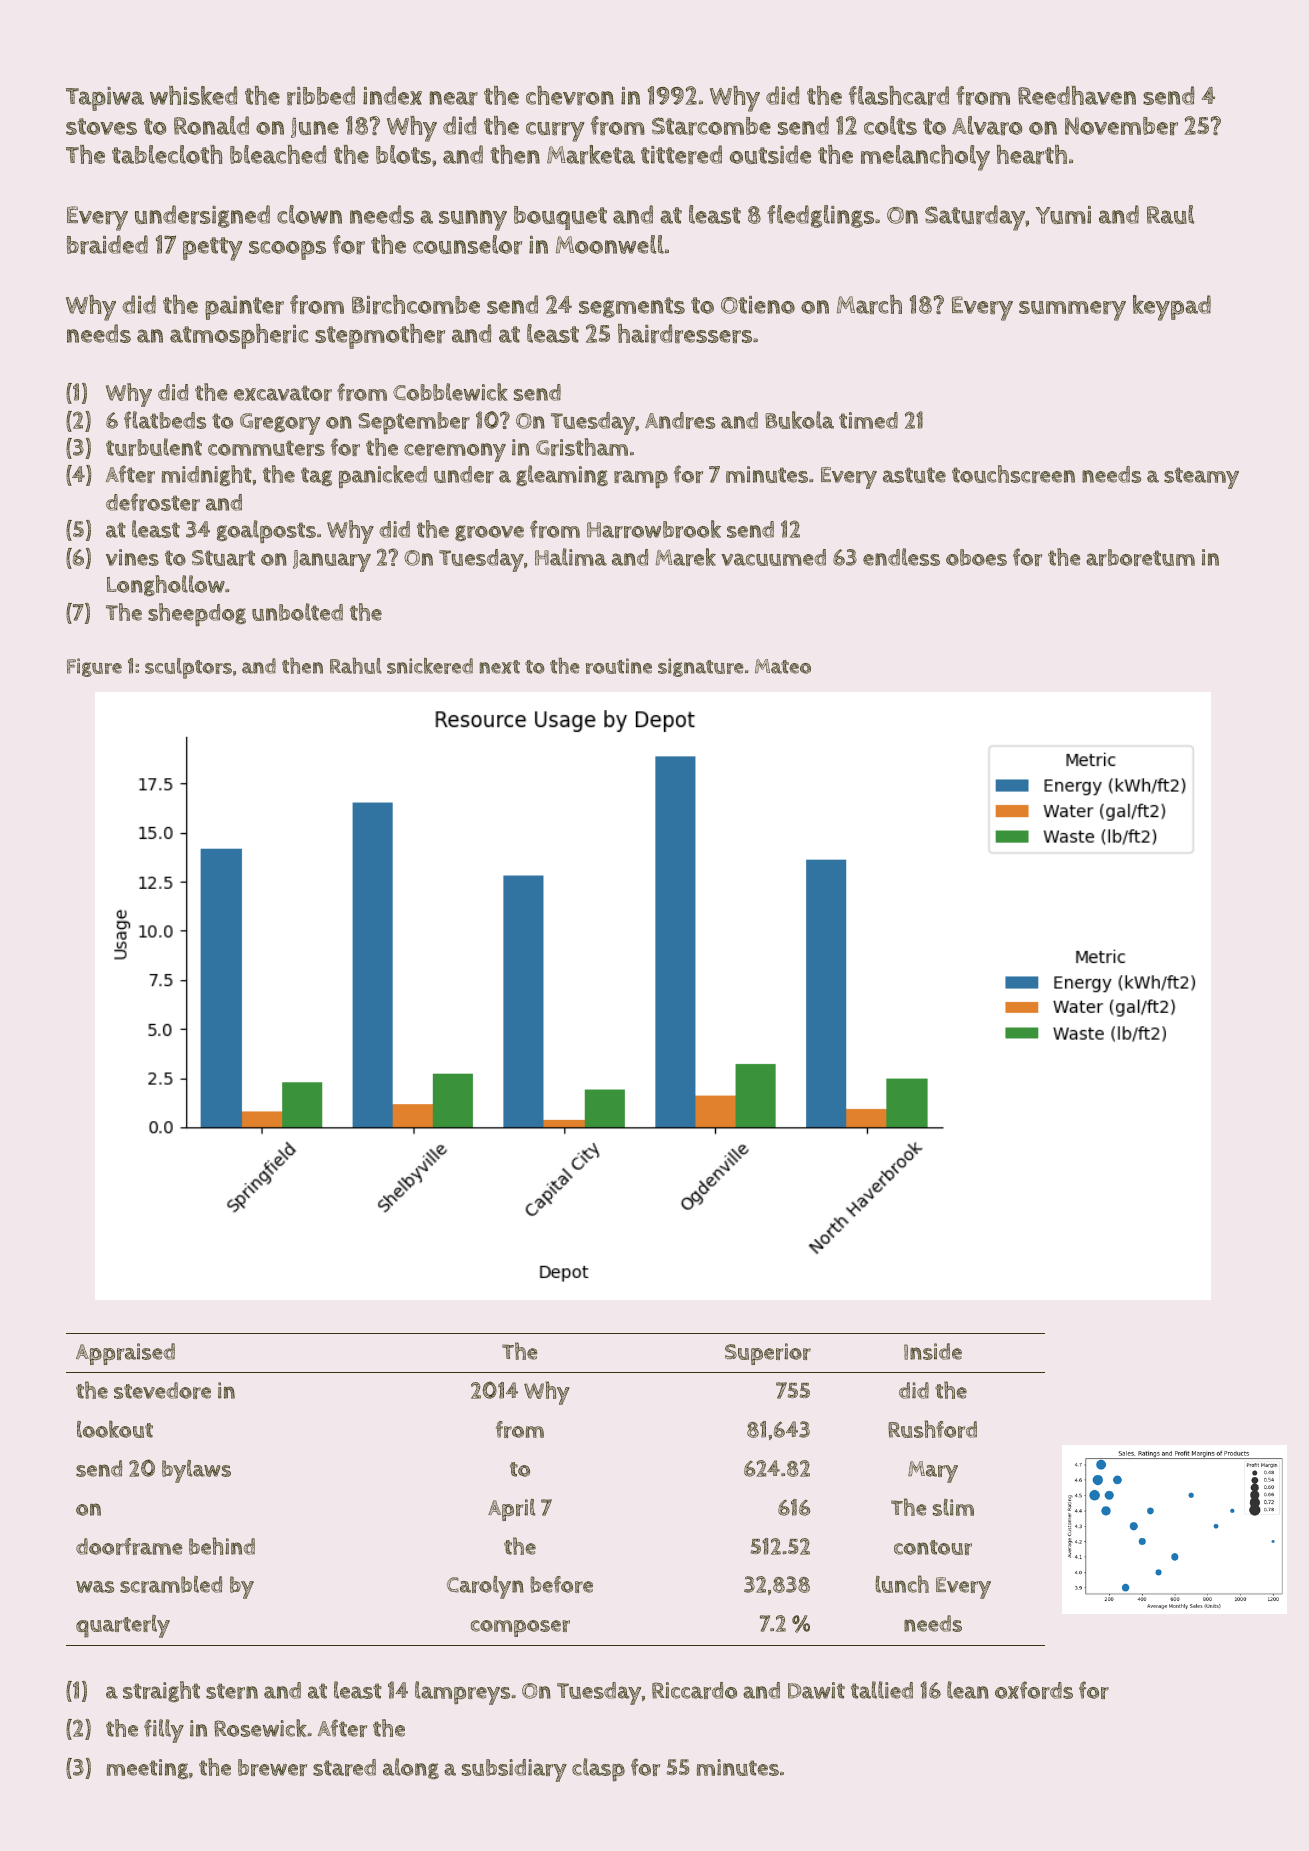 Image resolution: width=1309 pixels, height=1851 pixels. What do you see at coordinates (123, 1626) in the screenshot?
I see `quarterly` at bounding box center [123, 1626].
